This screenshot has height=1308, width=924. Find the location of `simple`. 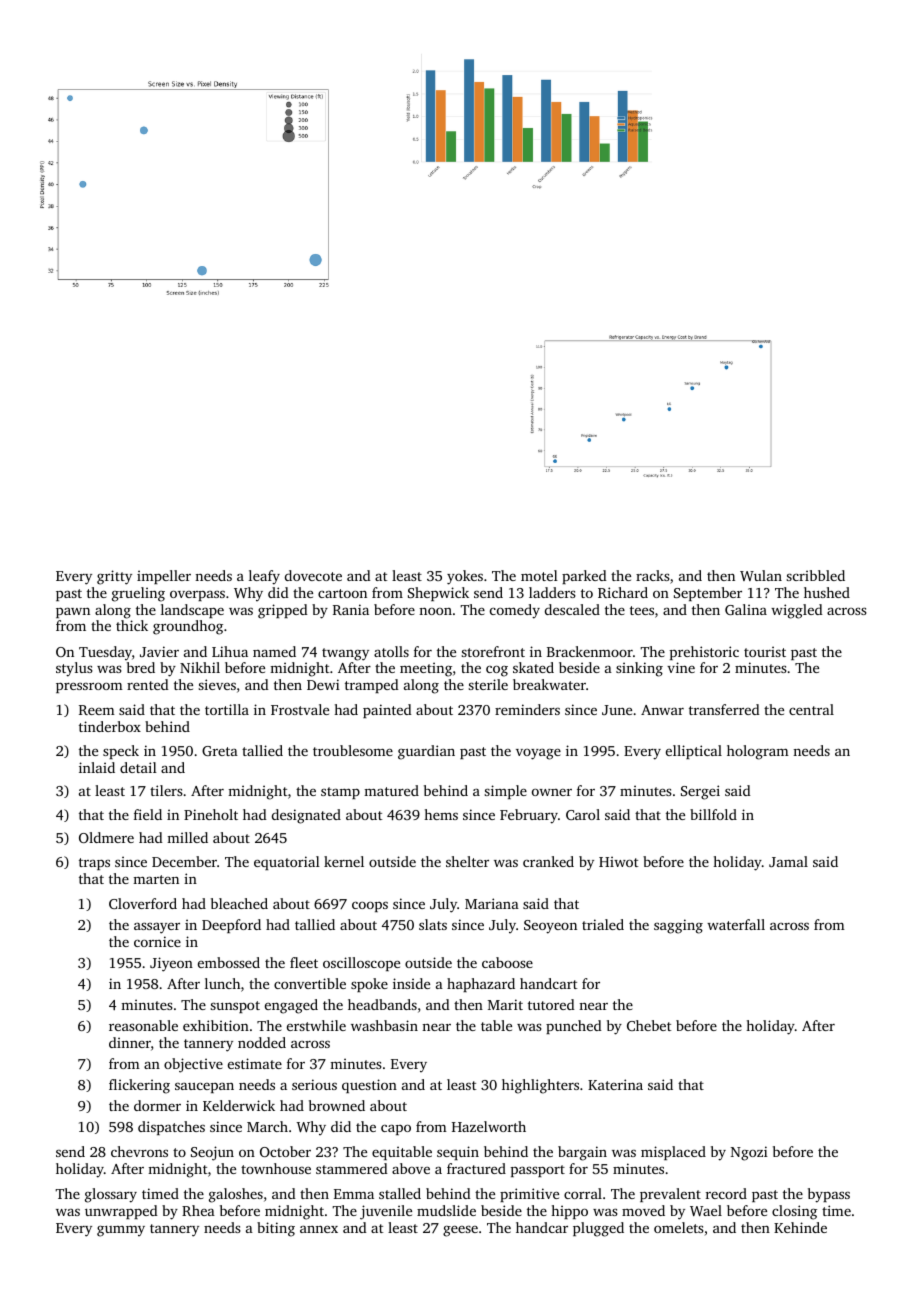

simple is located at coordinates (505, 792).
